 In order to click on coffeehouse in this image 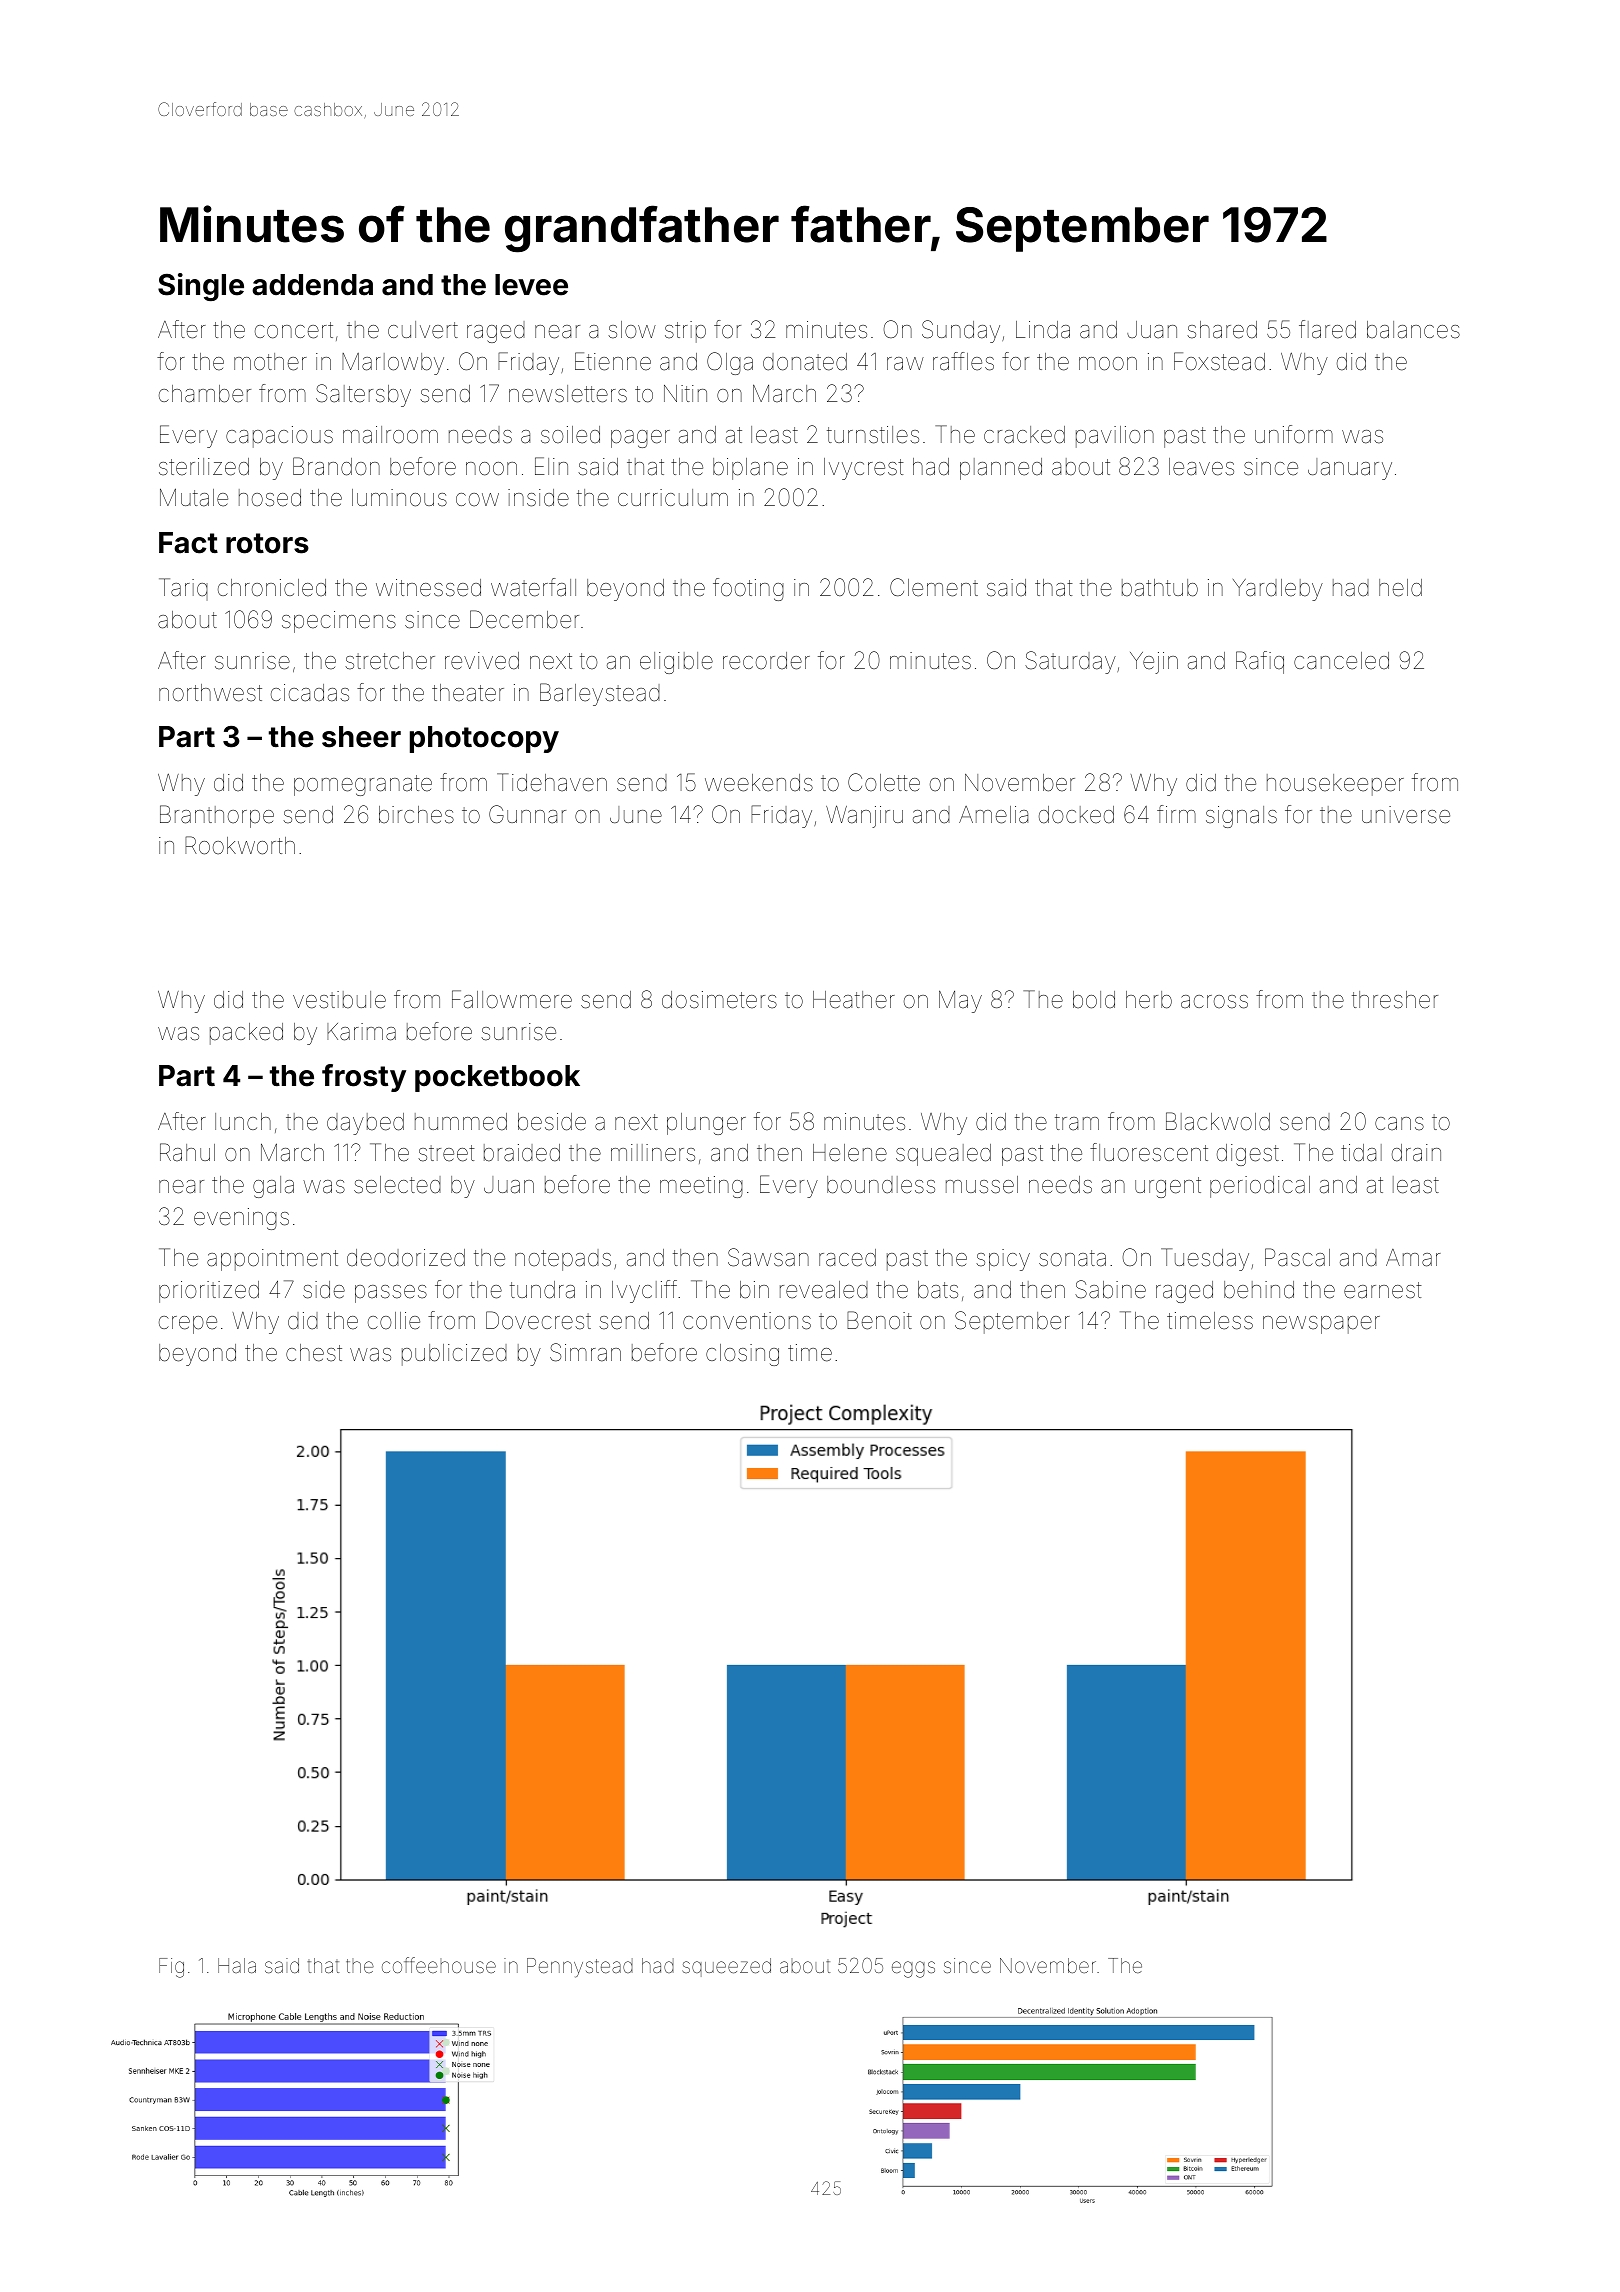, I will do `click(439, 1965)`.
